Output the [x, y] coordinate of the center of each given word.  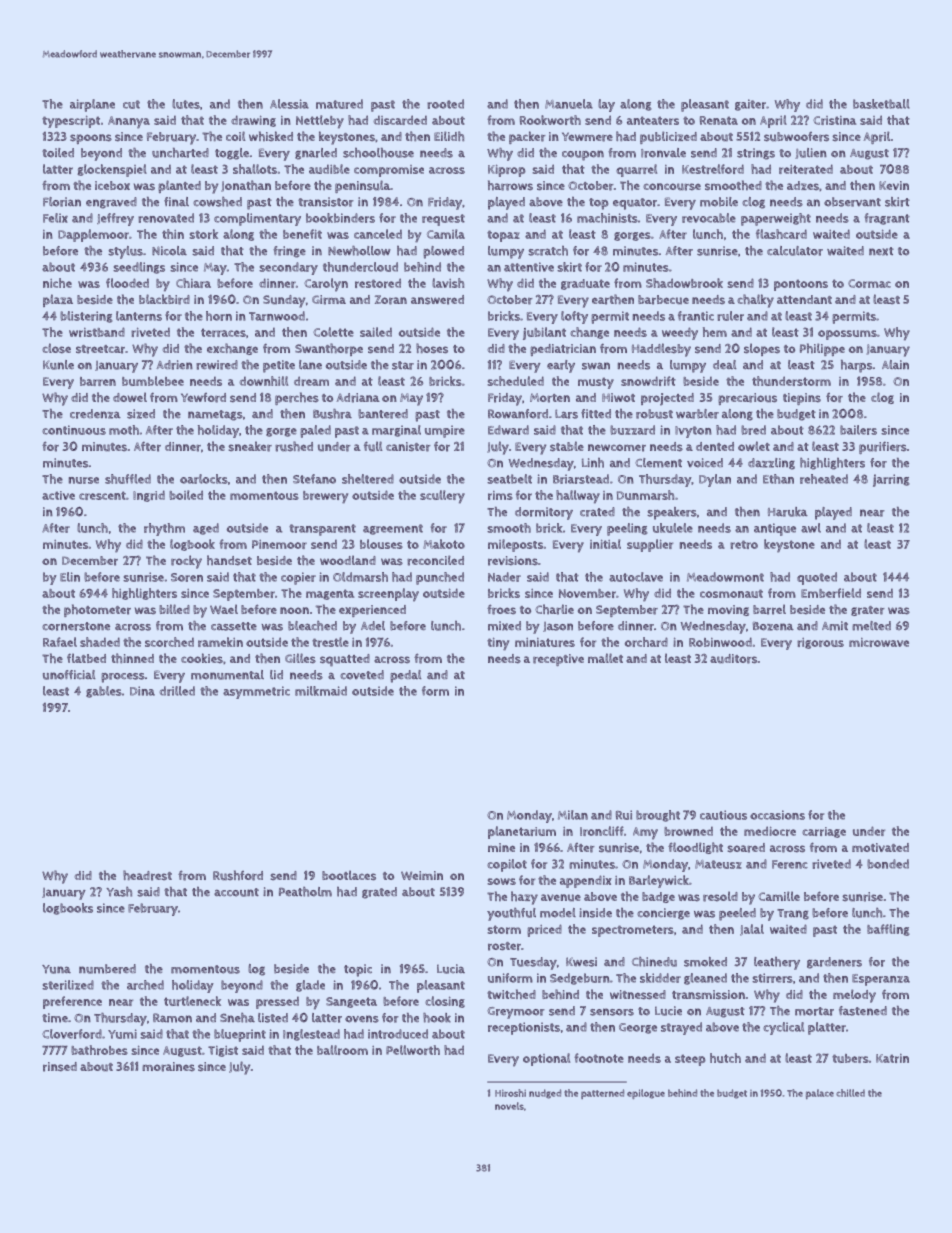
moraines [168, 1067]
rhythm [164, 529]
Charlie [554, 609]
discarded [400, 120]
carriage [824, 832]
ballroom [342, 1050]
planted [179, 186]
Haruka [788, 512]
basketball [881, 104]
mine [501, 847]
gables [104, 692]
